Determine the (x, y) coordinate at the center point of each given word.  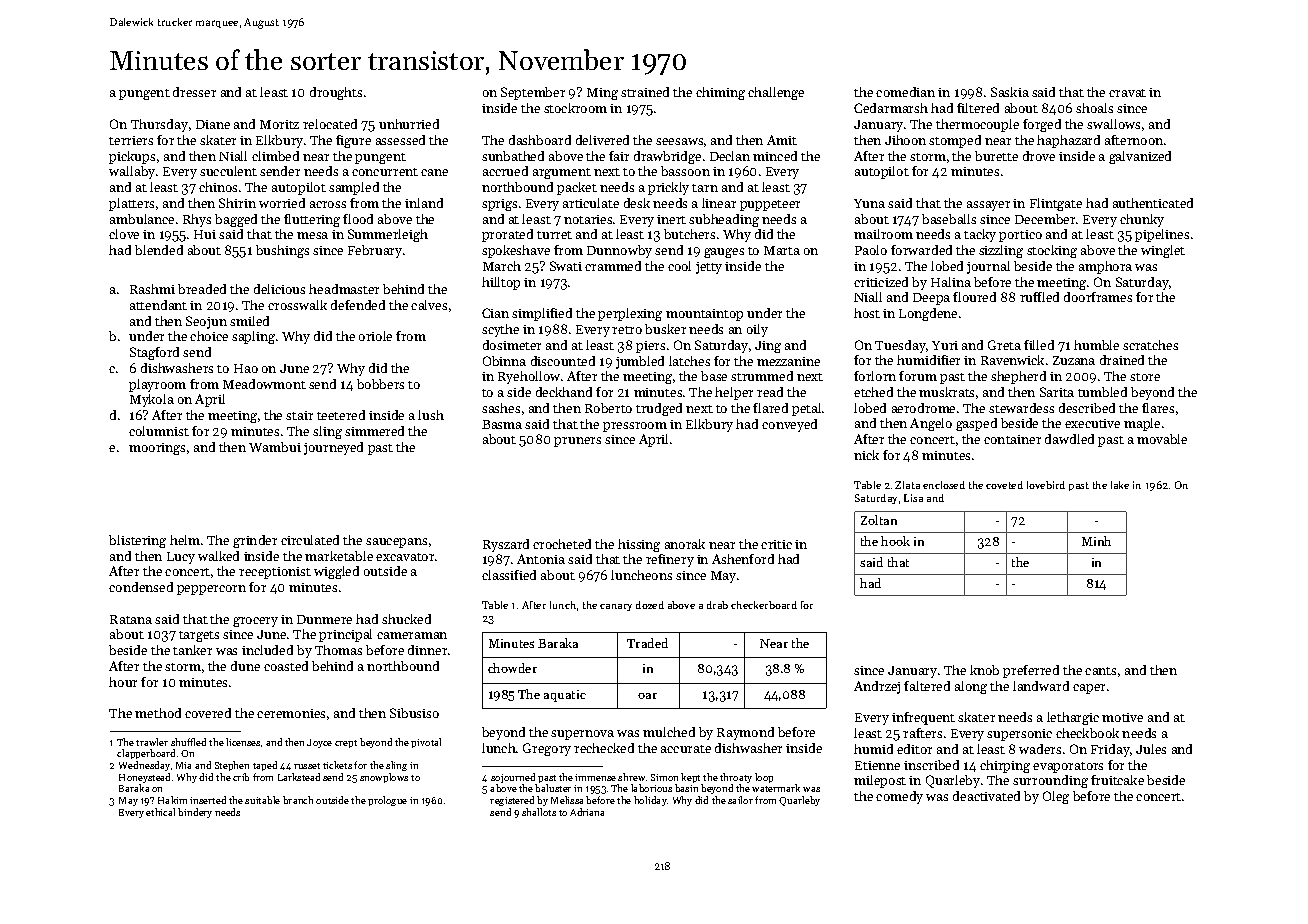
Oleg (1056, 797)
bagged (236, 220)
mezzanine (788, 361)
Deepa (931, 299)
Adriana (587, 812)
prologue (387, 801)
